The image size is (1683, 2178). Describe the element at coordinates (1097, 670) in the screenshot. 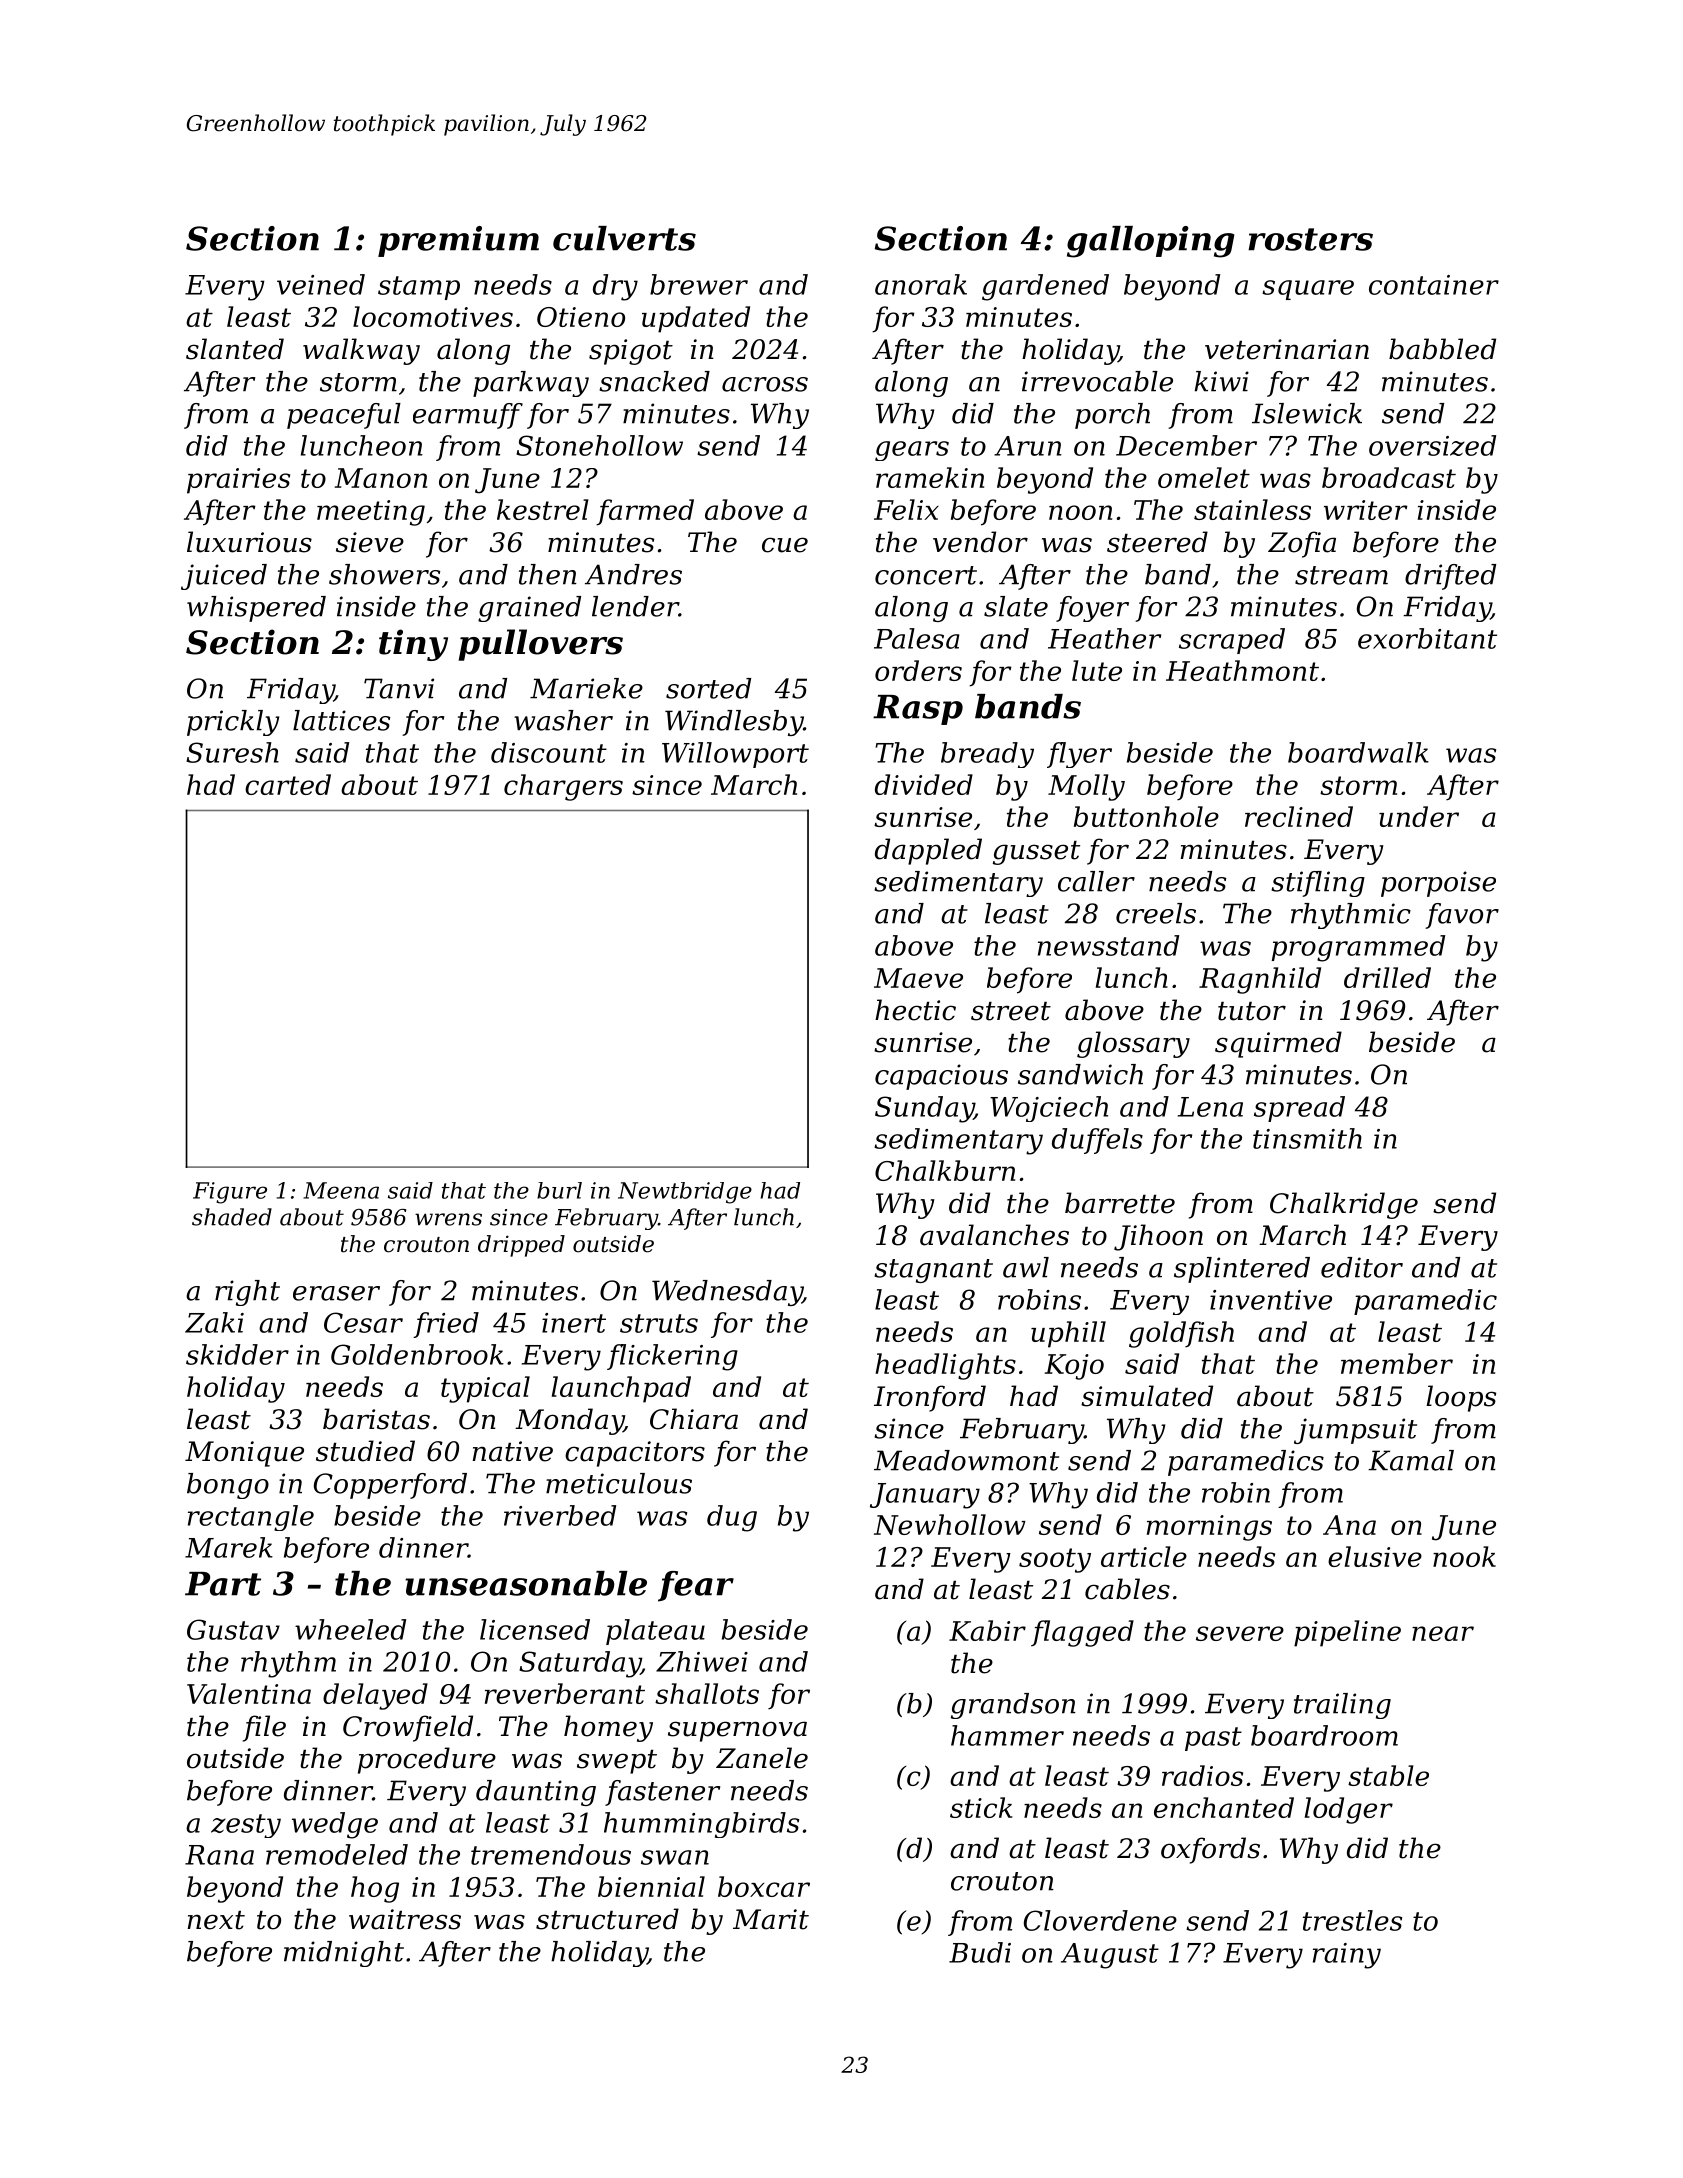

I see `lute` at that location.
